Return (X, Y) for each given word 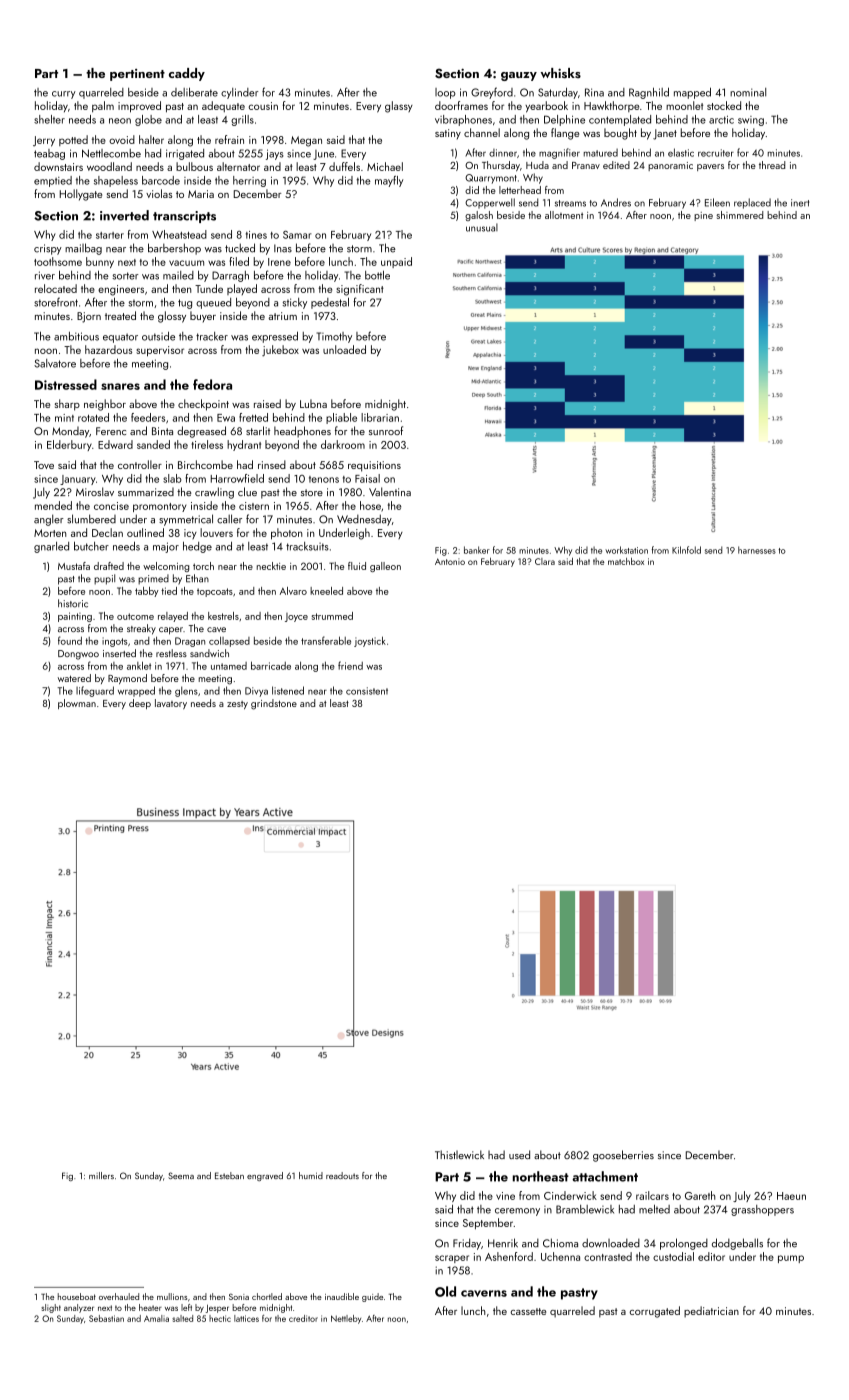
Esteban (229, 1175)
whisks (561, 73)
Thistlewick (459, 1154)
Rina (594, 92)
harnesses (757, 550)
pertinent (137, 75)
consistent (367, 691)
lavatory (171, 704)
